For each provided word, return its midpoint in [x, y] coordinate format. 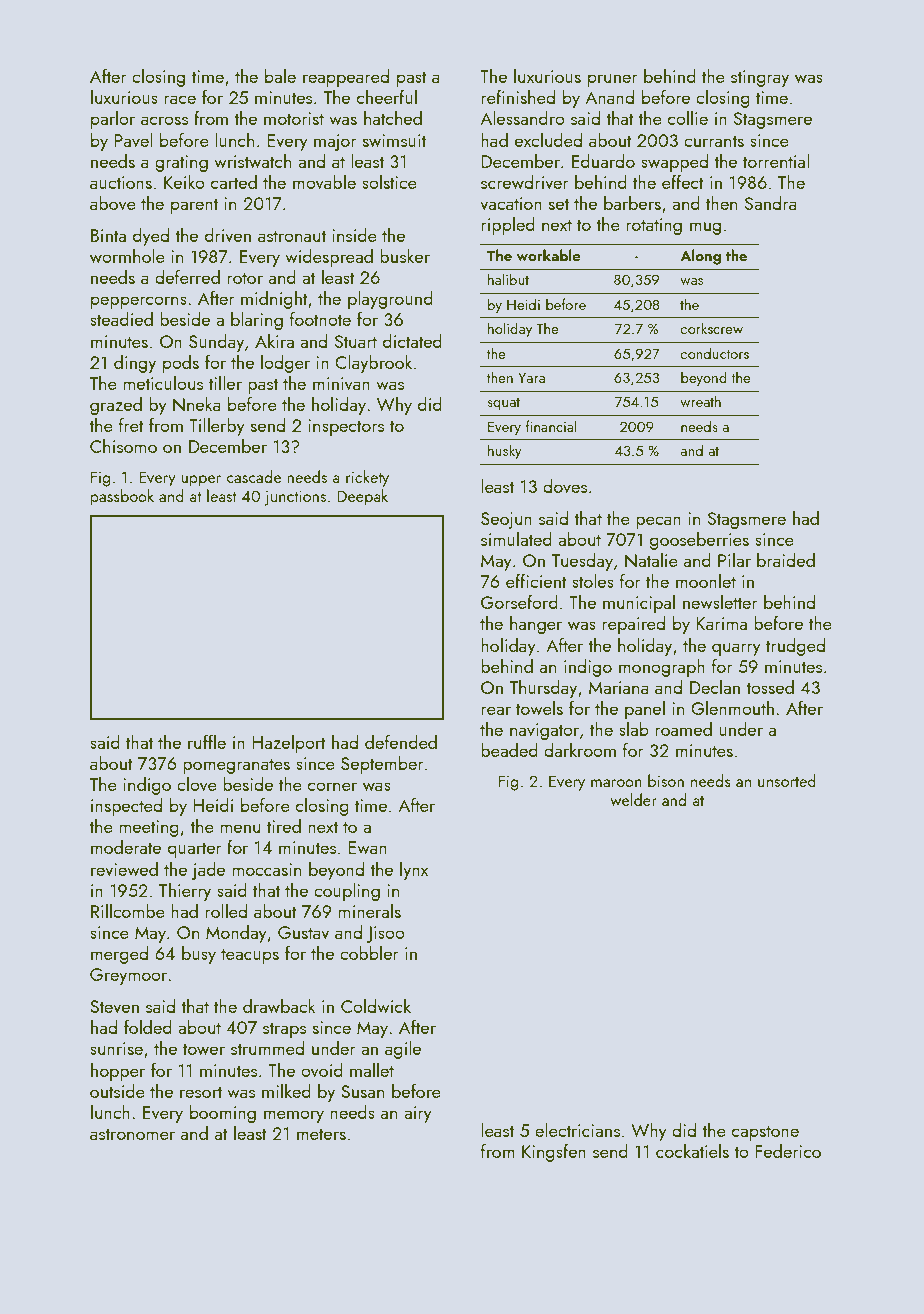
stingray [760, 78]
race [180, 99]
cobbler [369, 953]
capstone [765, 1133]
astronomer [132, 1134]
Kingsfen [554, 1153]
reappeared [346, 78]
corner [332, 786]
